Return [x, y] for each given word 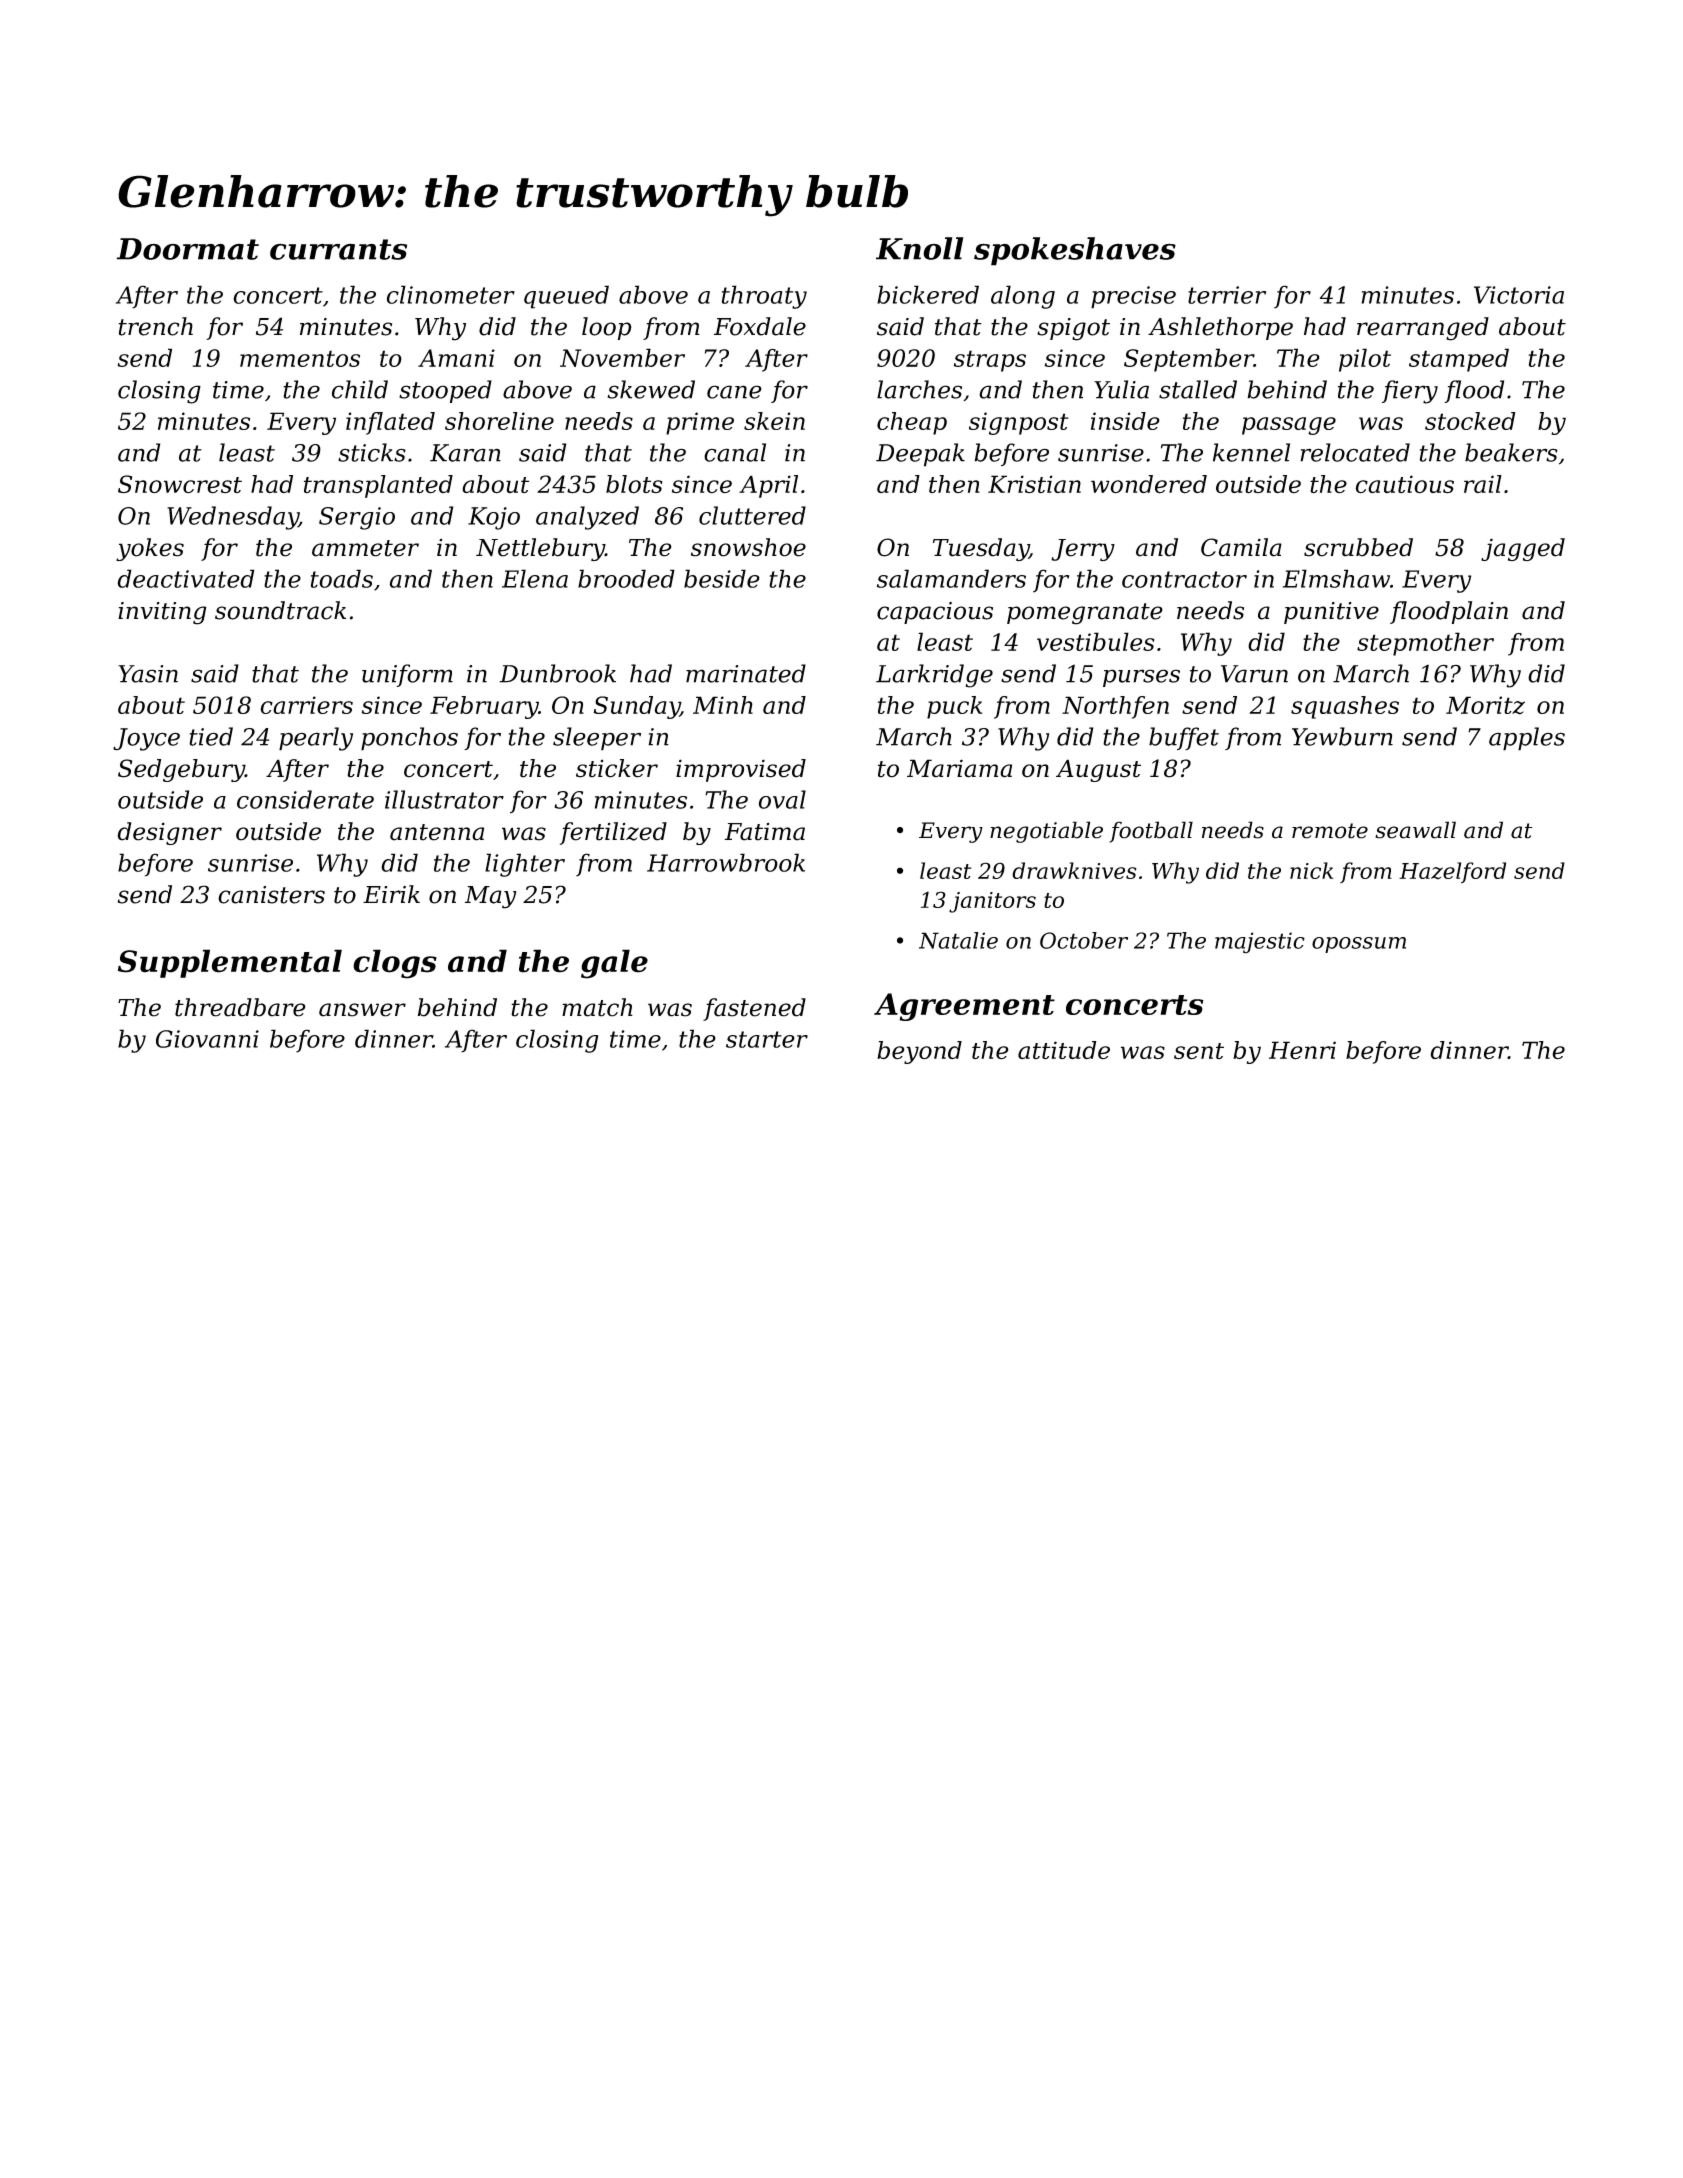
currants [338, 249]
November [622, 357]
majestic [1260, 943]
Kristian [1034, 484]
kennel [1251, 452]
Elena [535, 578]
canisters [271, 895]
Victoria [1519, 295]
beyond [919, 1052]
